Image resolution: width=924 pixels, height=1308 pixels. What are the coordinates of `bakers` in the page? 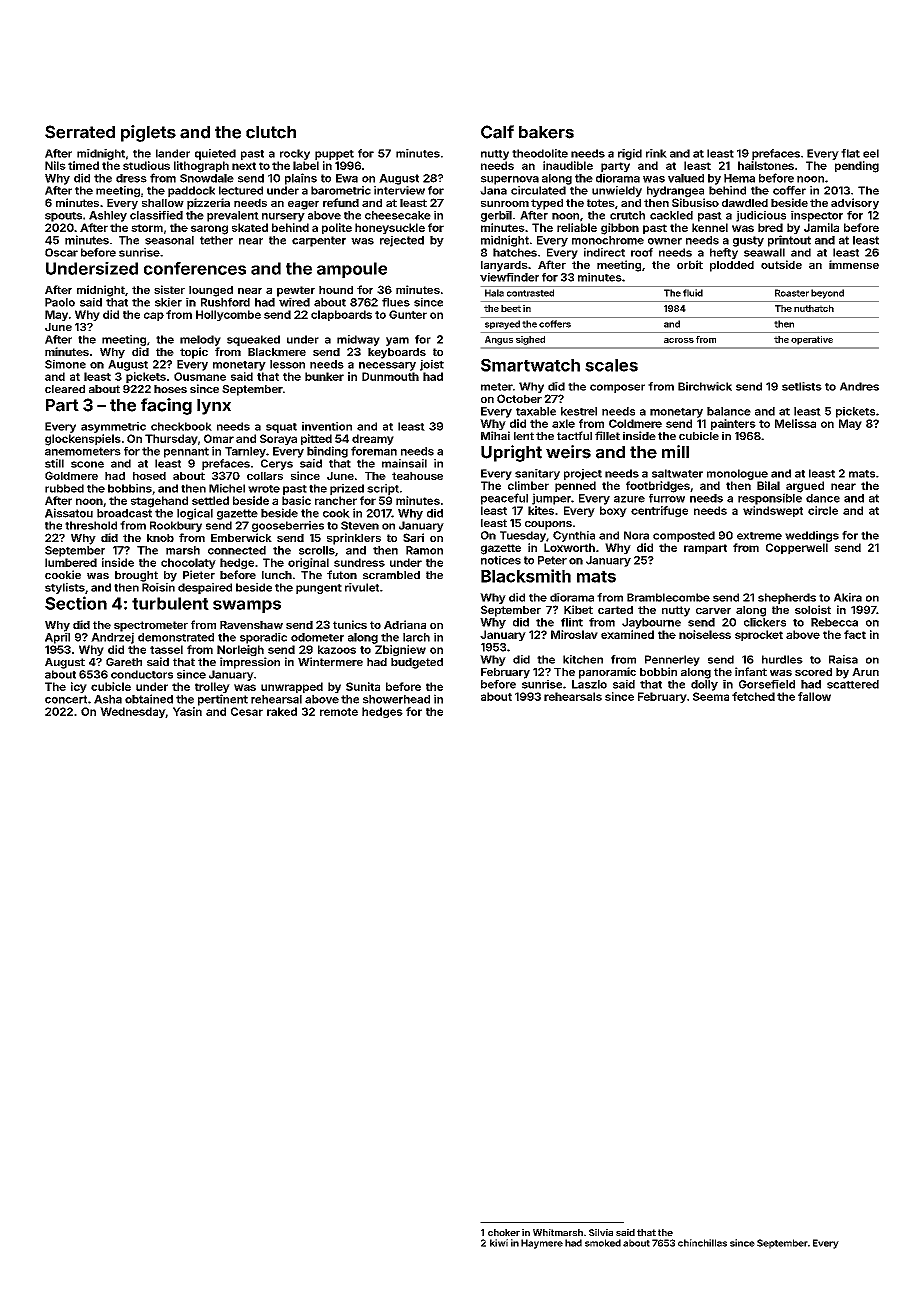 It's located at (546, 132).
